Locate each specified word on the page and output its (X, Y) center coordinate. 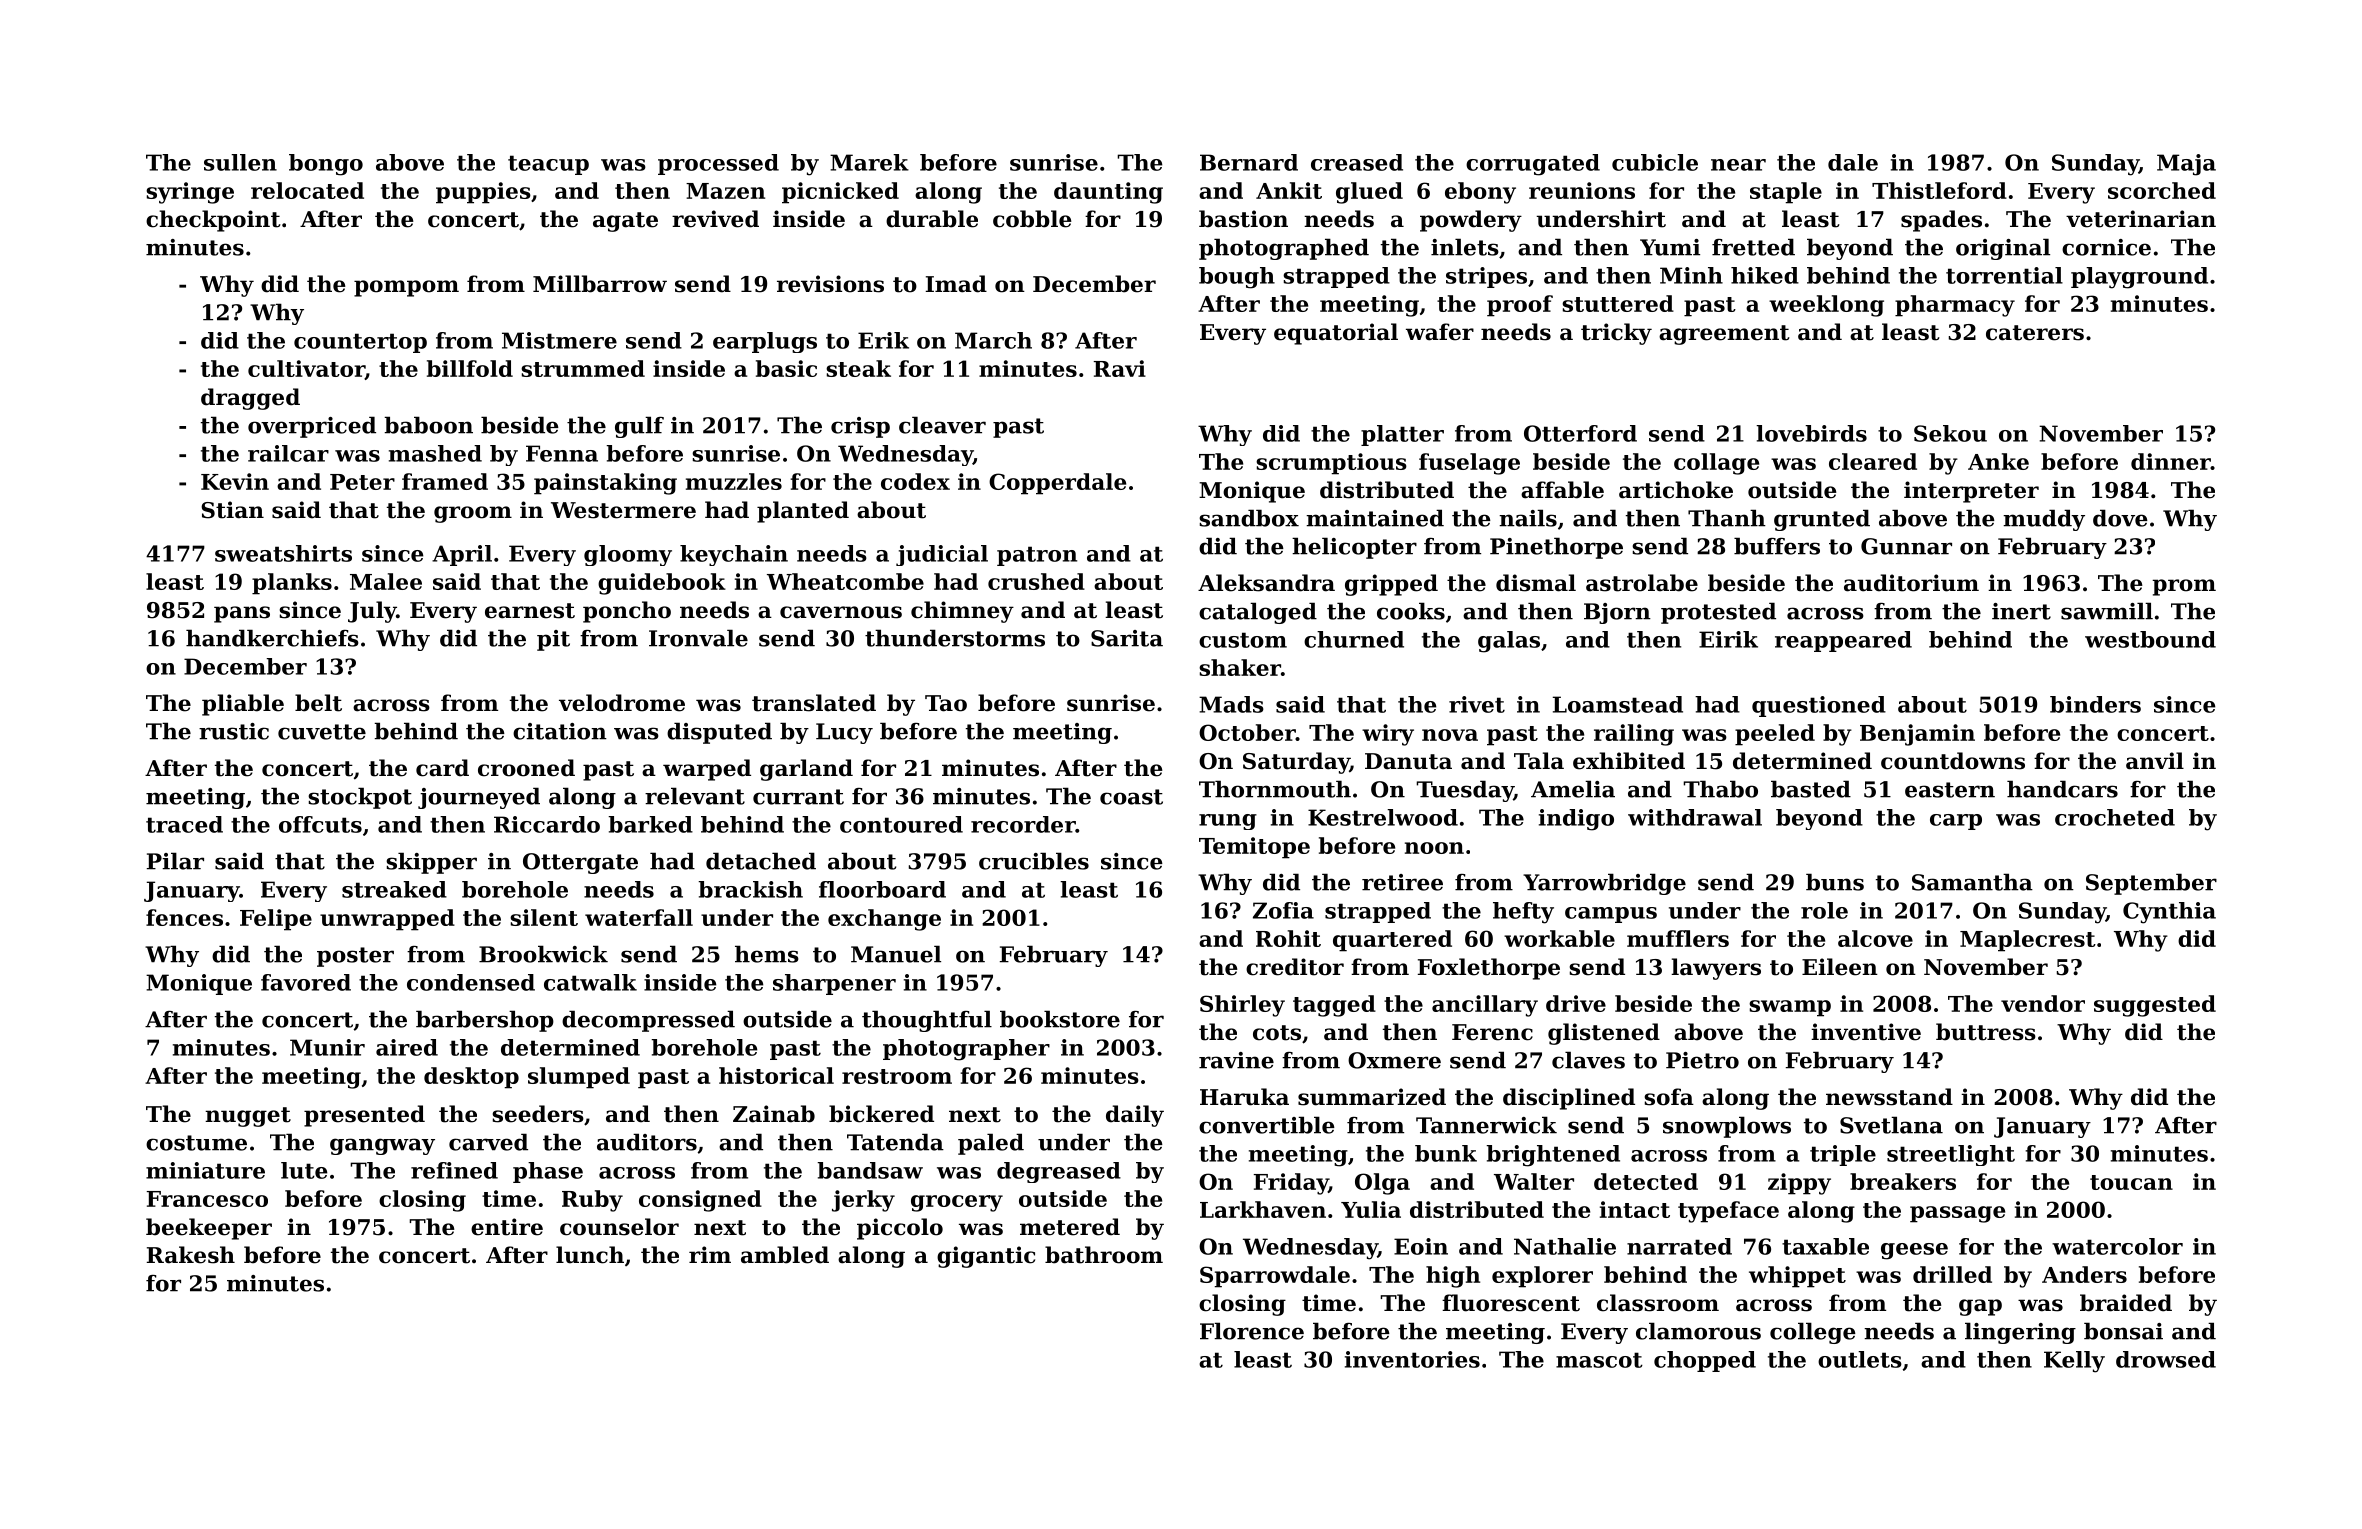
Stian (232, 510)
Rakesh (191, 1255)
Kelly (2074, 1362)
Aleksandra (1266, 583)
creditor (1295, 967)
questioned (1819, 706)
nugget (248, 1117)
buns (1835, 882)
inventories (1412, 1359)
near (1738, 165)
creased (1357, 162)
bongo (326, 165)
